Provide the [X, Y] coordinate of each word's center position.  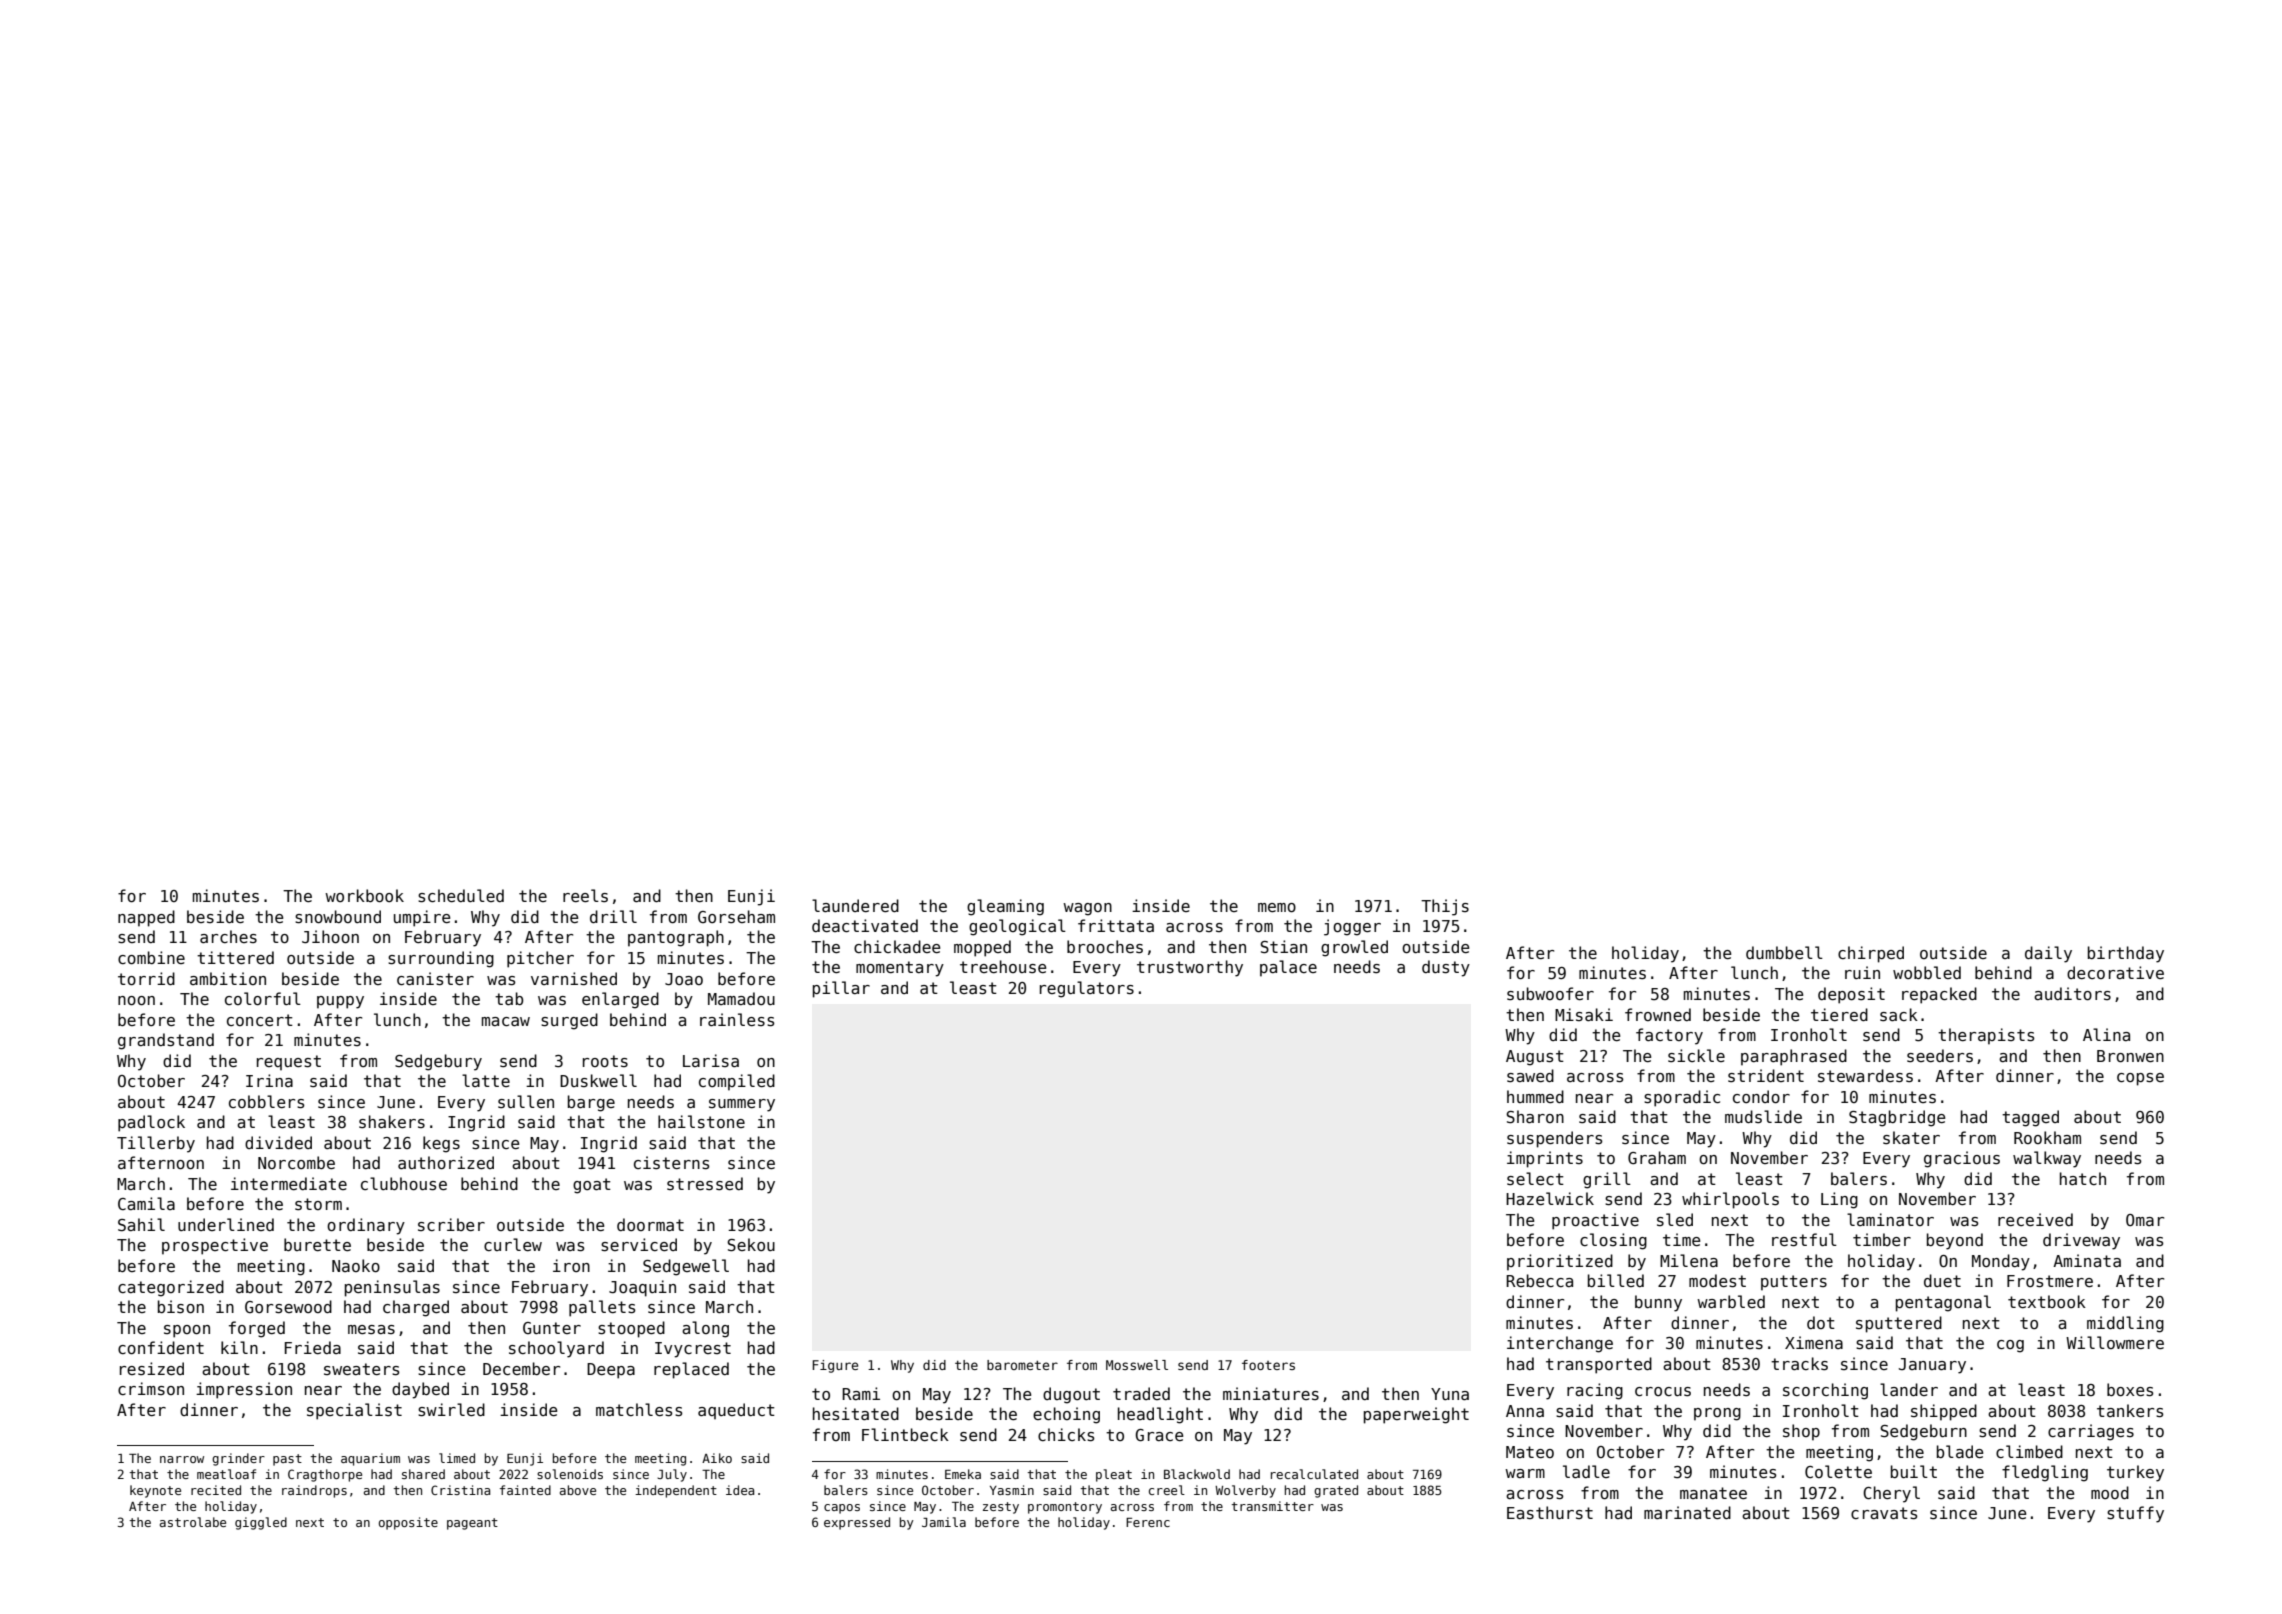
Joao [684, 979]
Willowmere [2115, 1342]
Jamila [944, 1522]
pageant [472, 1524]
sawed [1530, 1076]
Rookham [2047, 1137]
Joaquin [642, 1288]
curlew [513, 1244]
